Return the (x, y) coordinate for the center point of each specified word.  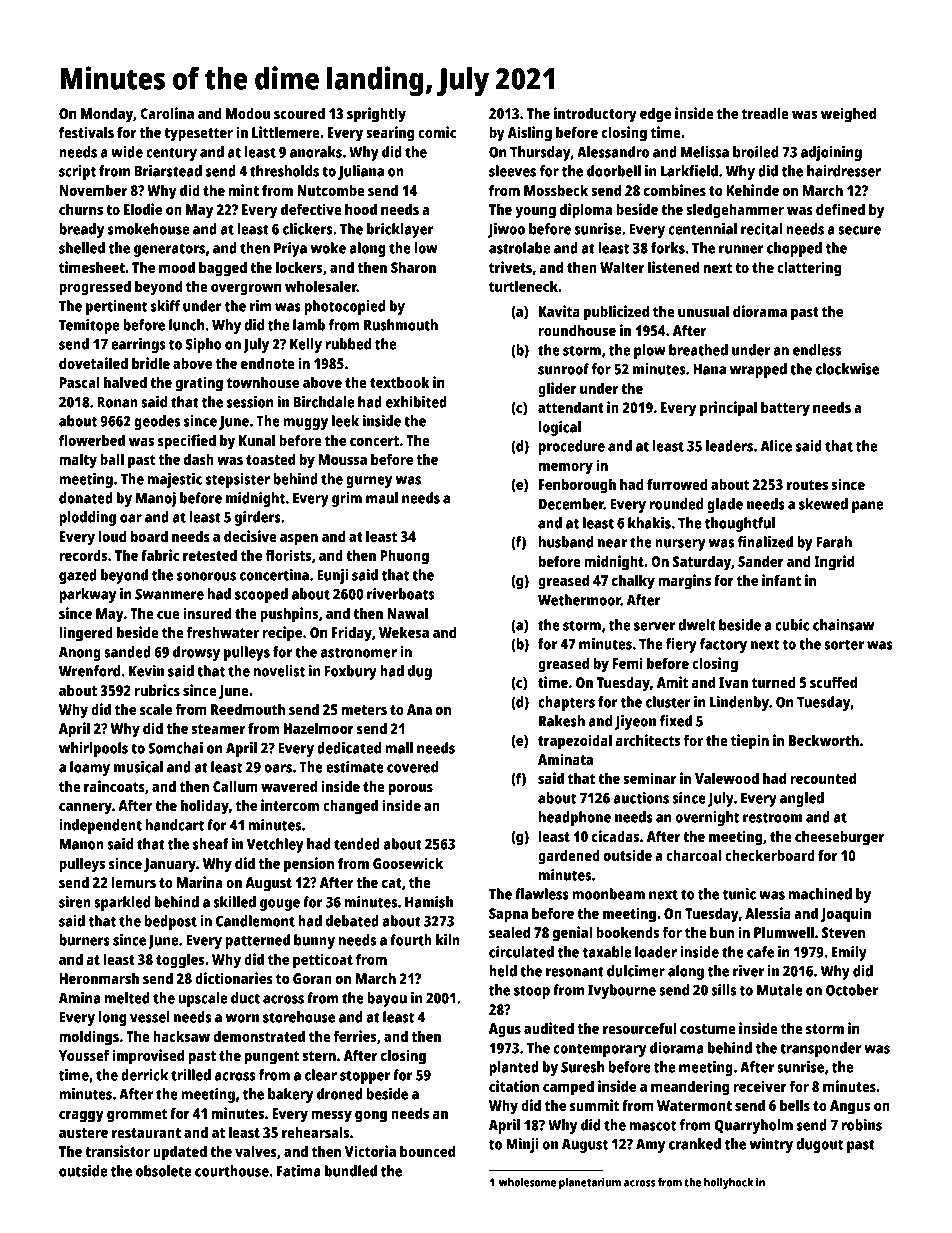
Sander (761, 561)
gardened (569, 857)
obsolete (164, 1171)
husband (566, 542)
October (852, 990)
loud (113, 536)
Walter (622, 267)
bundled (351, 1171)
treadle (765, 113)
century (171, 154)
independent (100, 826)
